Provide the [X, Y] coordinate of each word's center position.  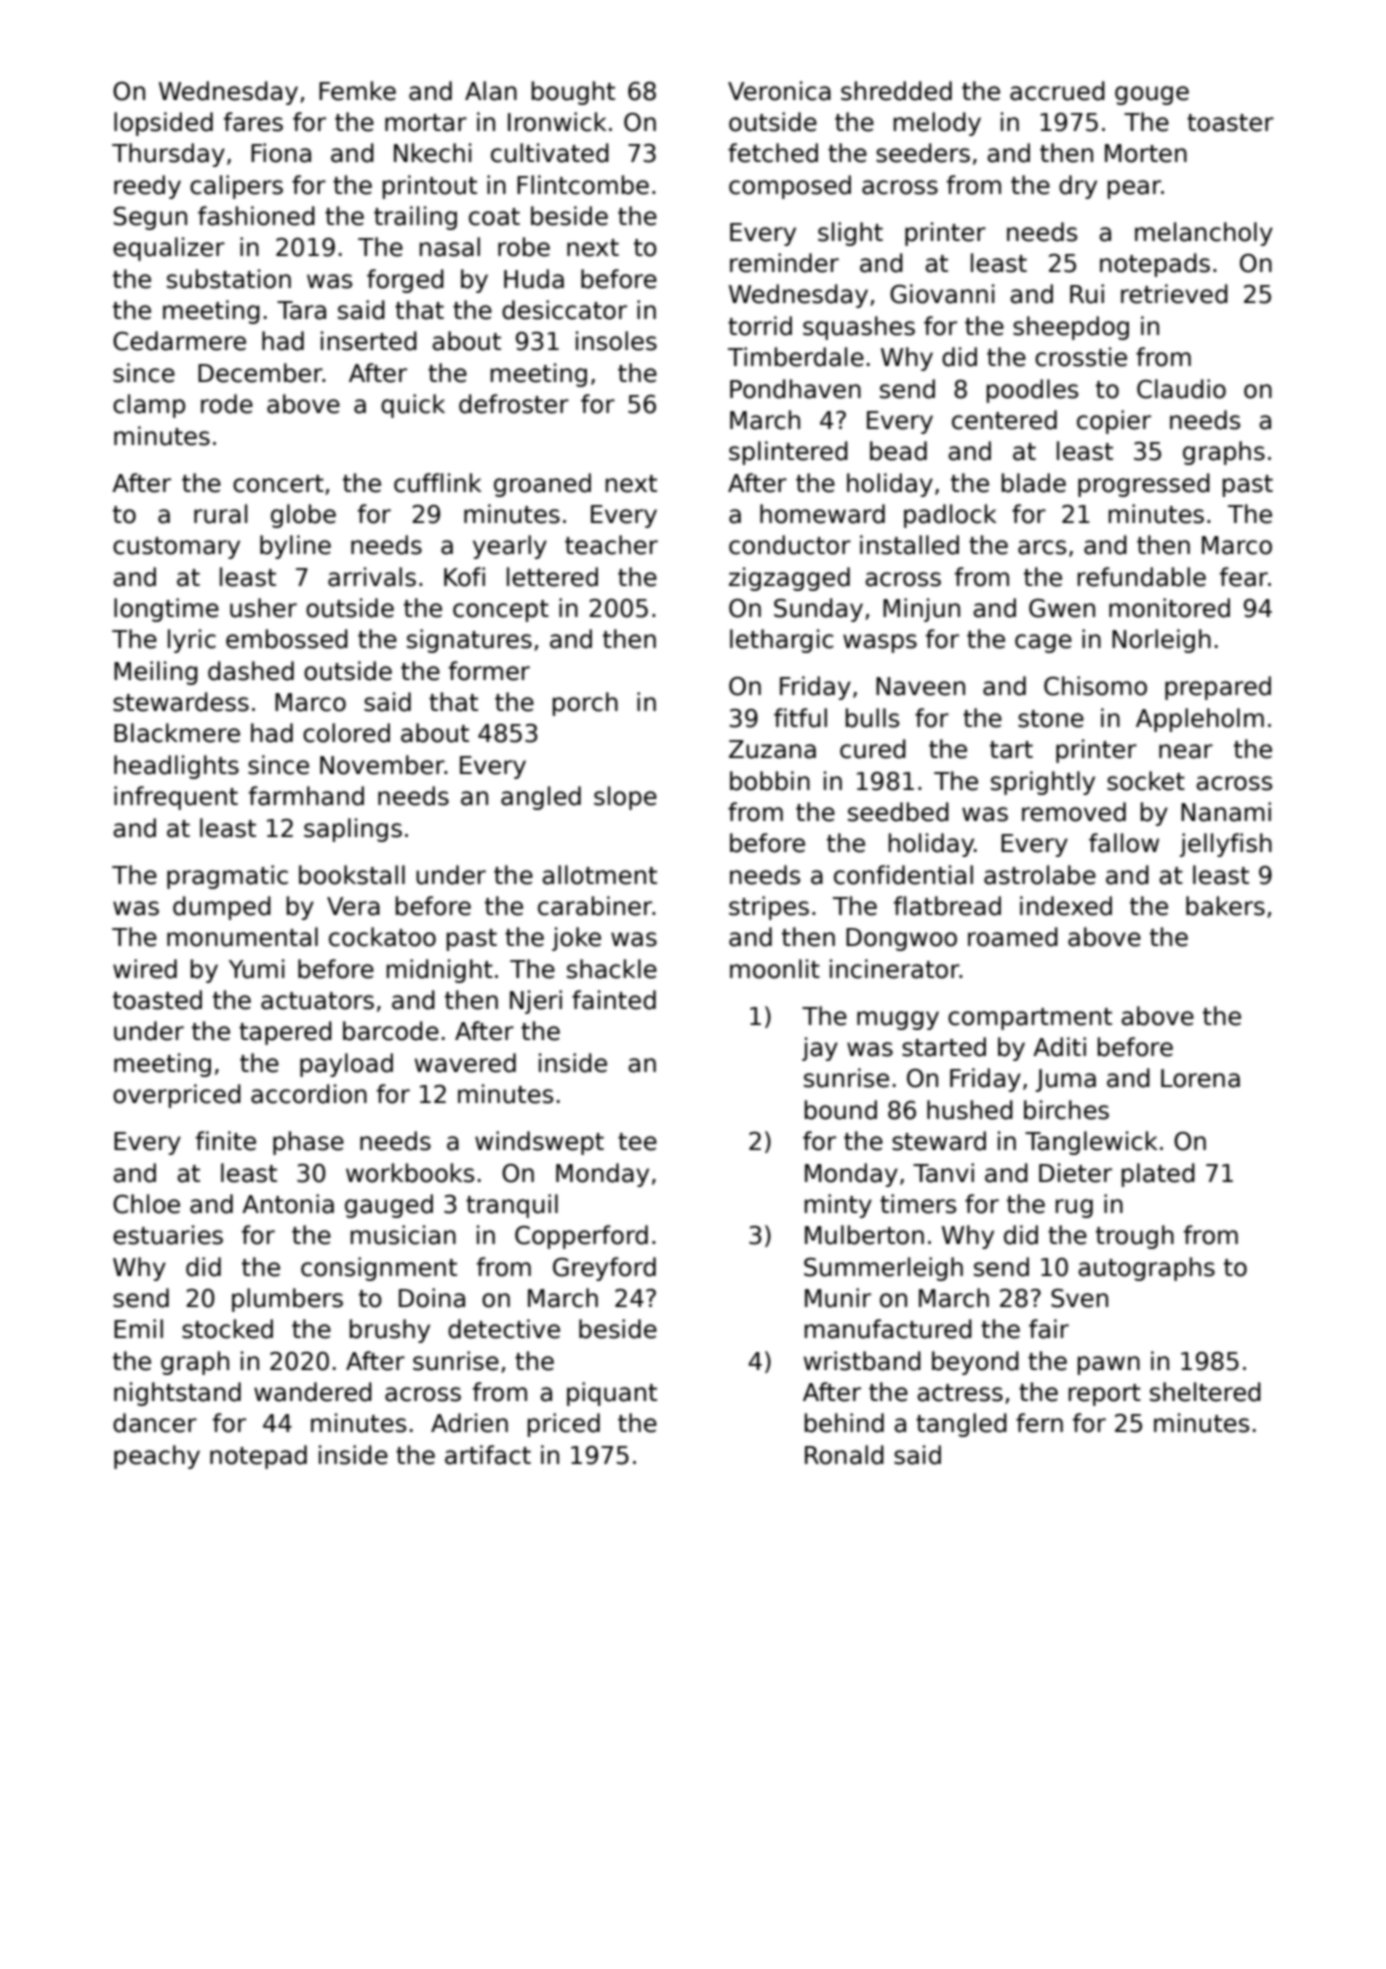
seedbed [898, 812]
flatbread [947, 906]
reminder [784, 263]
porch [585, 704]
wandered [313, 1392]
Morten [1146, 153]
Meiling [156, 673]
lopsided [163, 124]
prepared [1218, 688]
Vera [353, 906]
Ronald [844, 1455]
